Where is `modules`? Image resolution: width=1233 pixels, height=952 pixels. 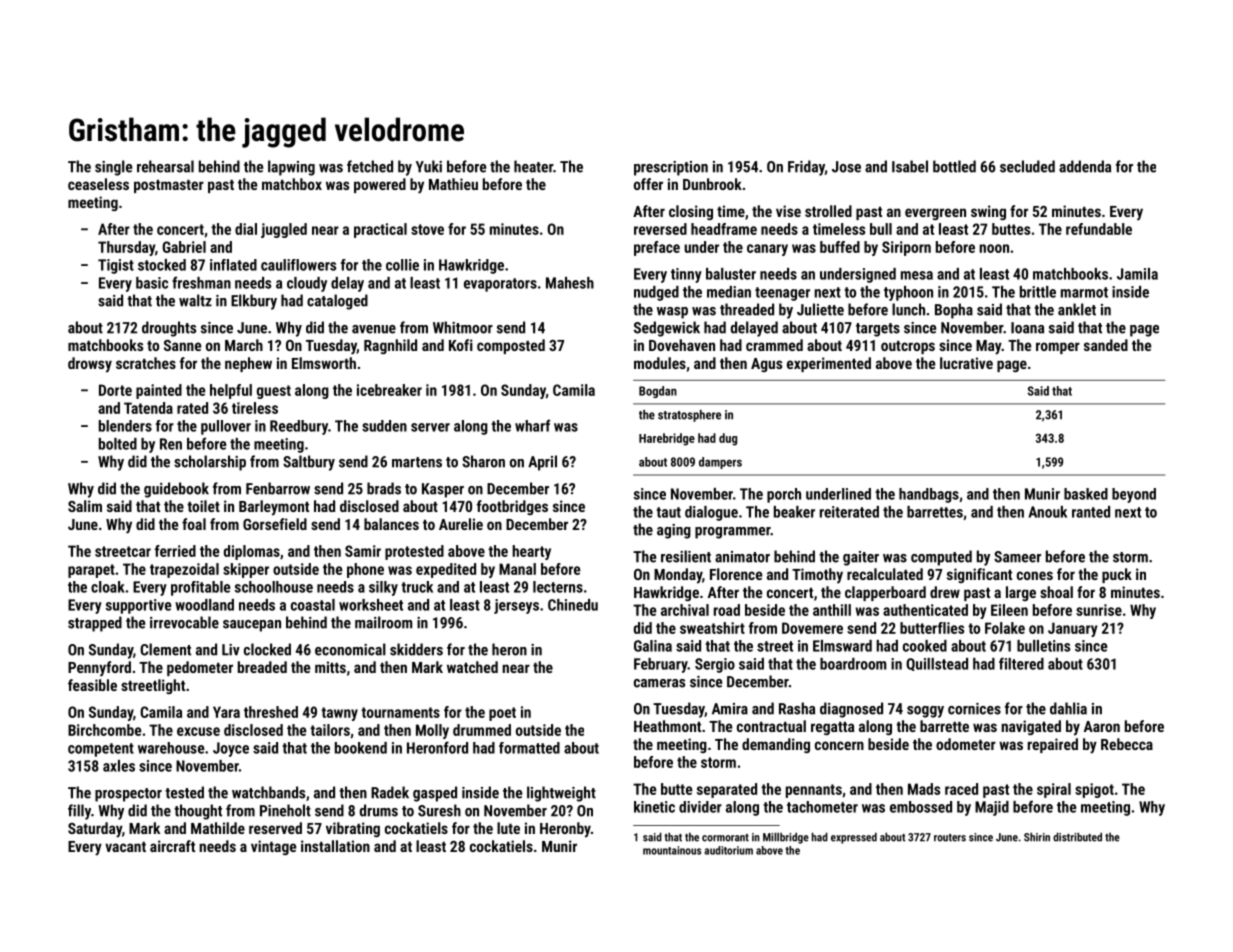 modules is located at coordinates (660, 363).
